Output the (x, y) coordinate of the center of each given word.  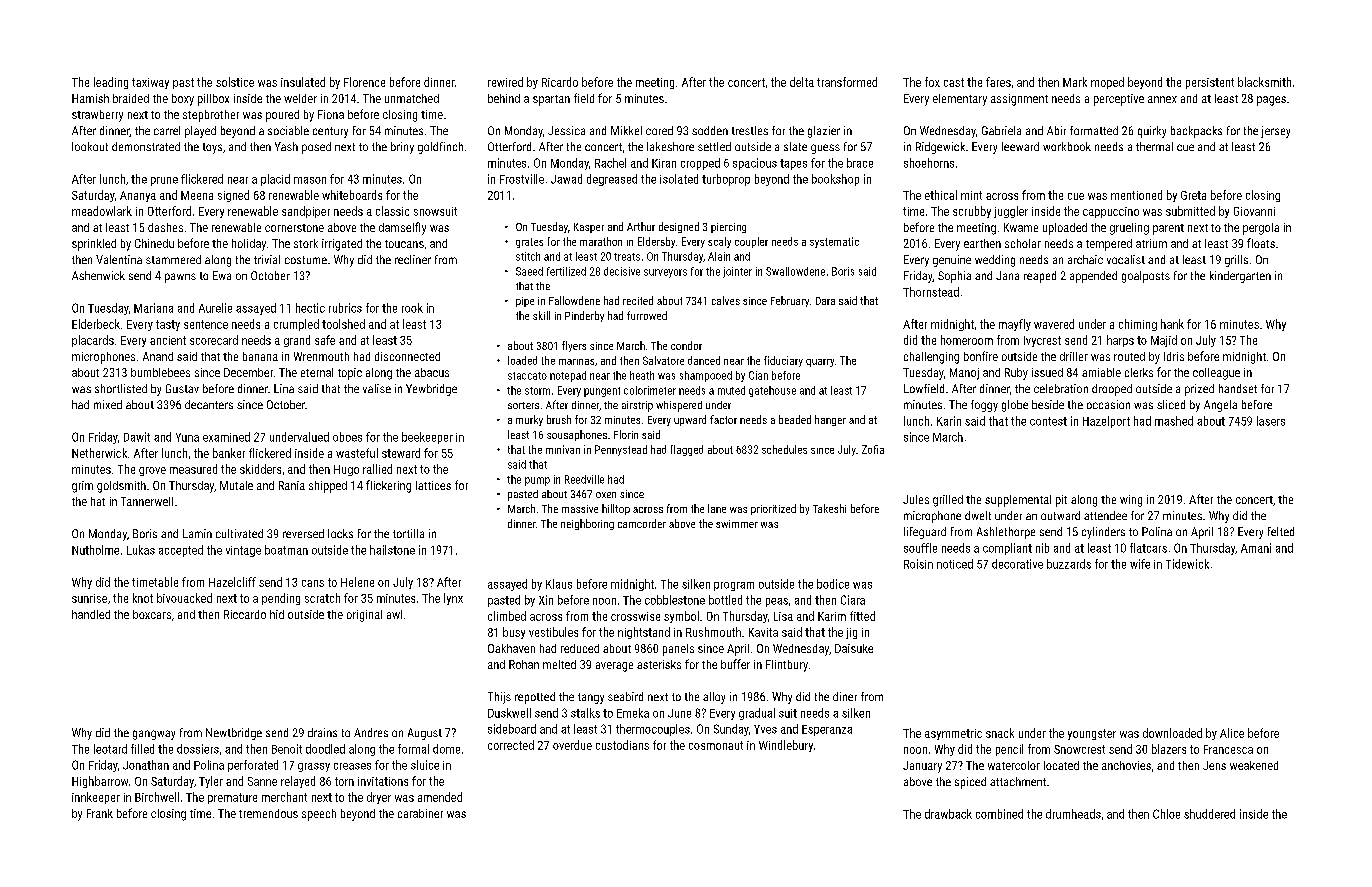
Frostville (522, 179)
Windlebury (786, 746)
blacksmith (1264, 82)
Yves (765, 729)
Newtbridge (234, 734)
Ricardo (560, 82)
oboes (347, 437)
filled (142, 749)
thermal (1154, 146)
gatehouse (772, 391)
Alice (1232, 733)
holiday (249, 245)
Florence (364, 82)
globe (1015, 406)
